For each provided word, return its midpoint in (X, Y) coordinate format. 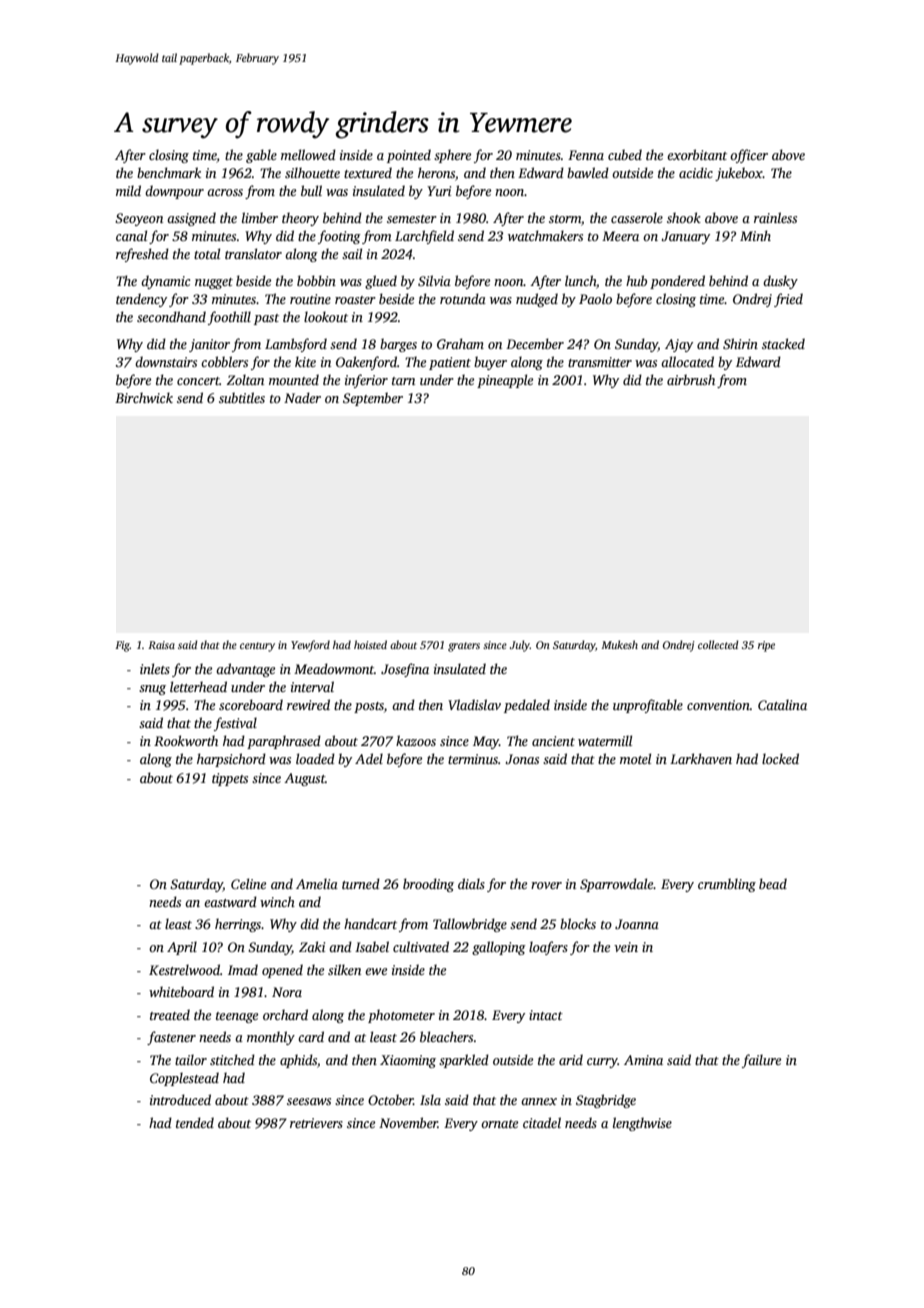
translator (253, 253)
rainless (775, 217)
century (257, 647)
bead (773, 883)
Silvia (434, 280)
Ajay (679, 345)
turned (361, 883)
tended (195, 1122)
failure (761, 1061)
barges (398, 345)
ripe (766, 646)
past (266, 319)
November (408, 1122)
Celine (248, 883)
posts (369, 707)
